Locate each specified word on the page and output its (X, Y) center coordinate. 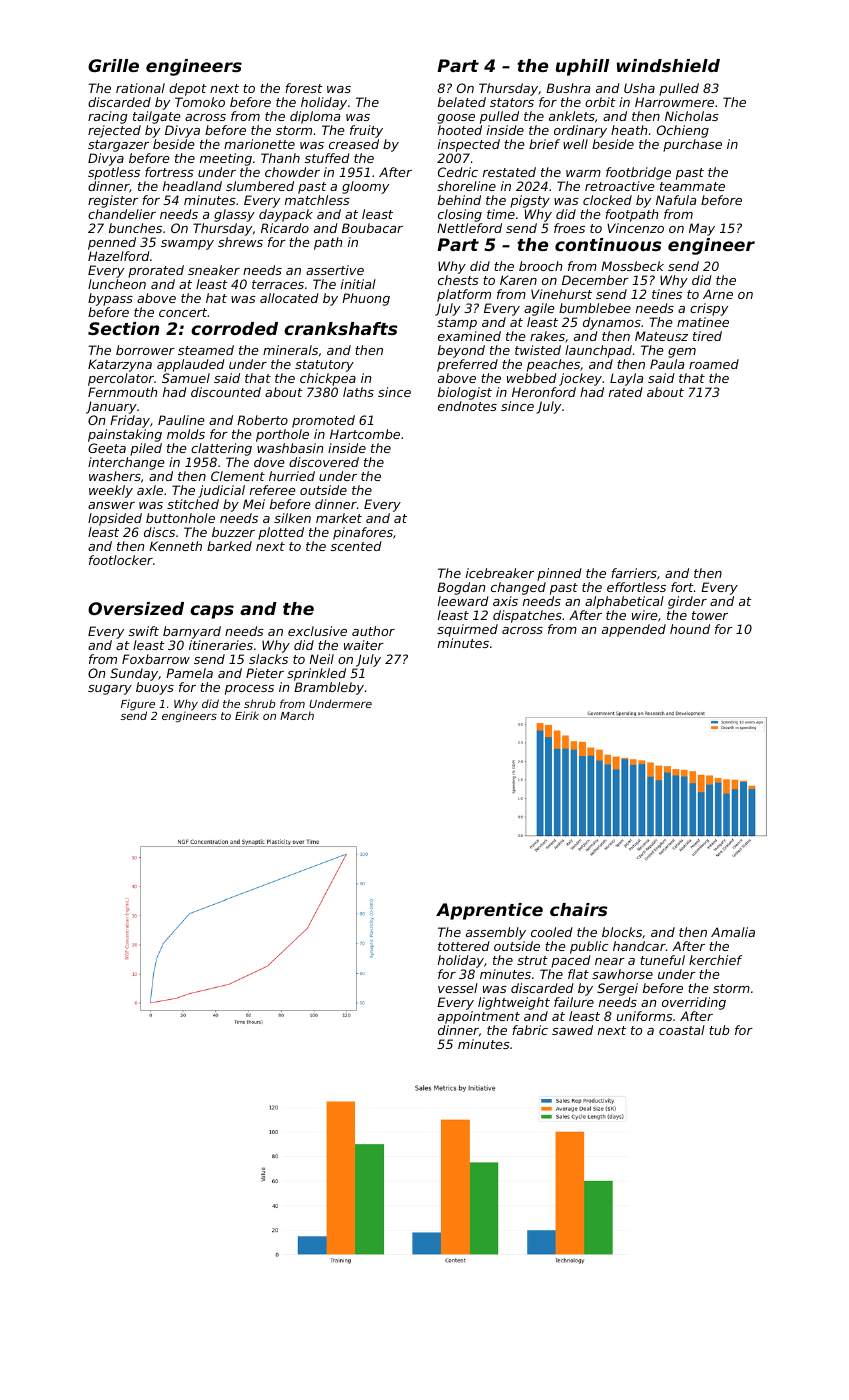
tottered (464, 946)
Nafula (676, 200)
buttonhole (180, 518)
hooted (460, 130)
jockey (580, 379)
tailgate (157, 117)
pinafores (363, 533)
